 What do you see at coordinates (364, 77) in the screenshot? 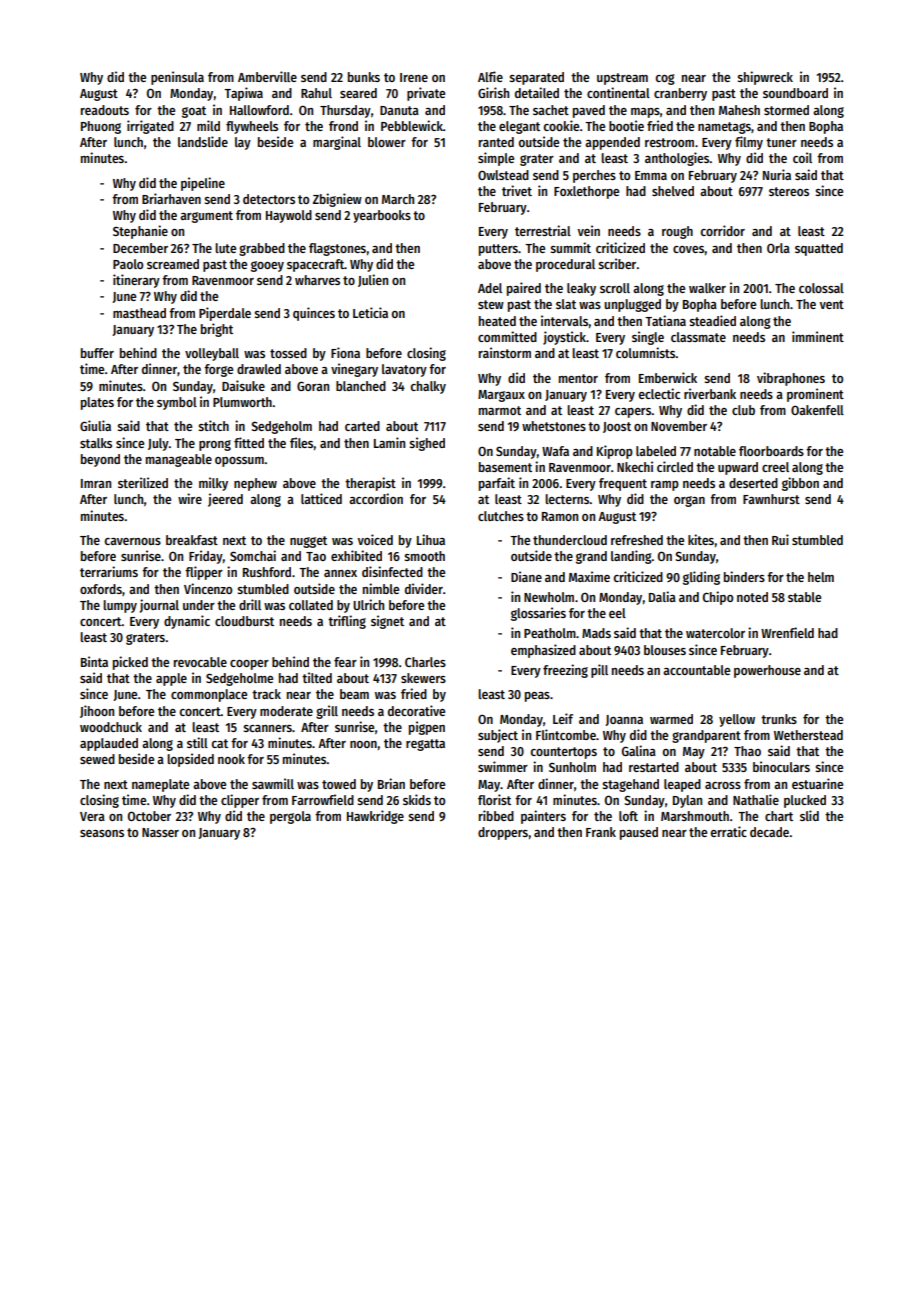
I see `bunks` at bounding box center [364, 77].
